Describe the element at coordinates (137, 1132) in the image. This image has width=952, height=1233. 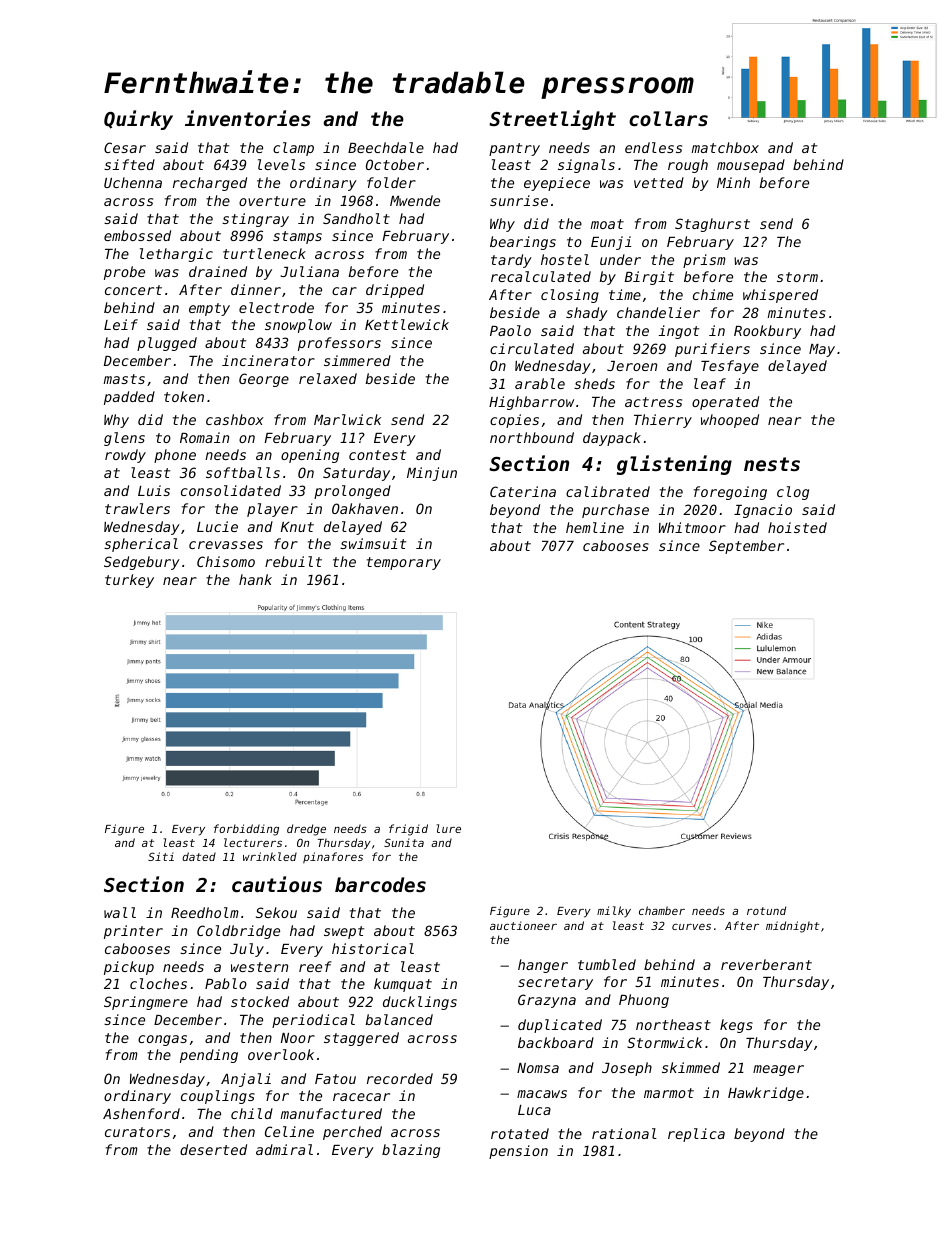
I see `curators` at that location.
